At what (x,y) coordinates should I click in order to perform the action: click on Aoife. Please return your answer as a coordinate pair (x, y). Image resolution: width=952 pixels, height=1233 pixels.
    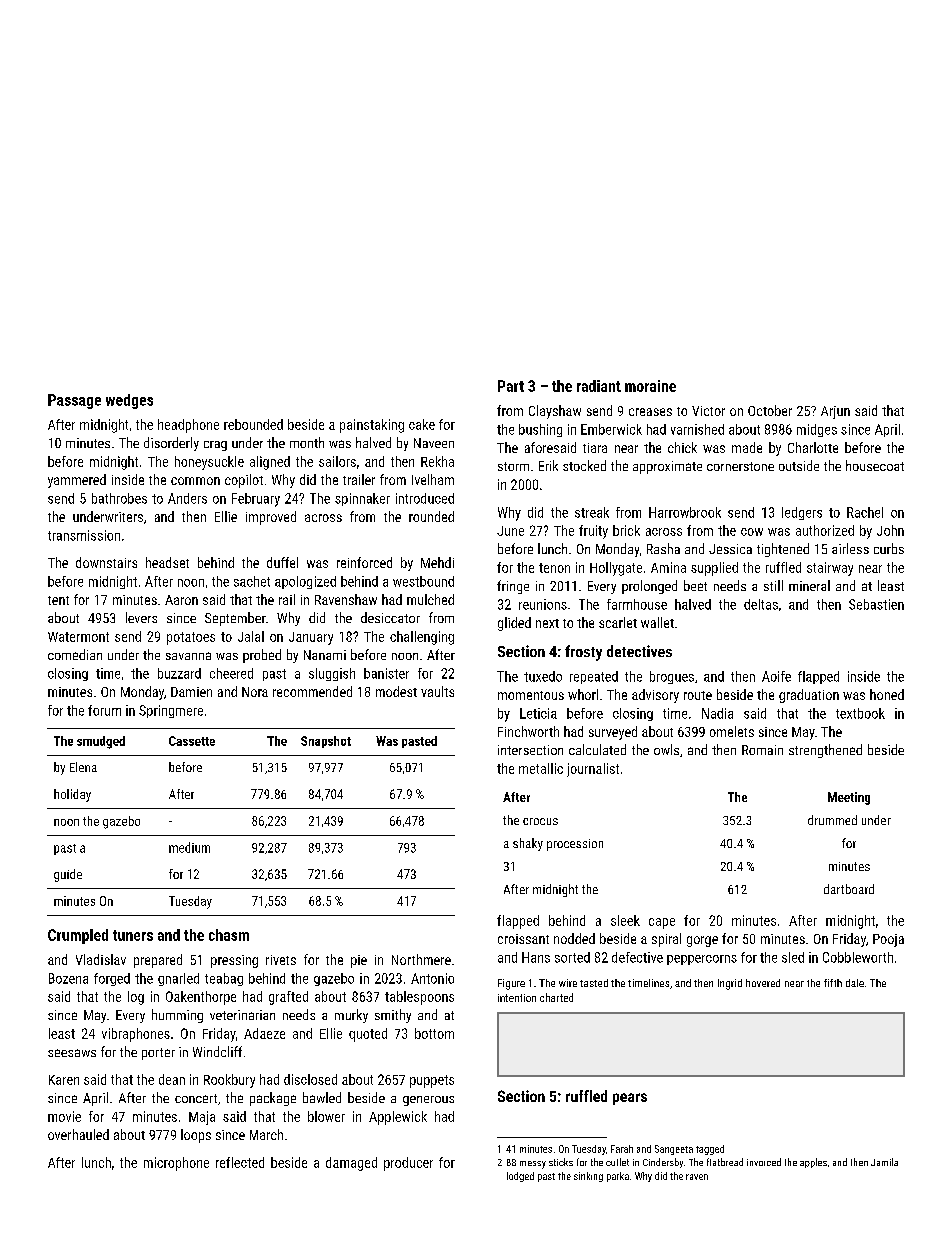
    Looking at the image, I should click on (776, 676).
